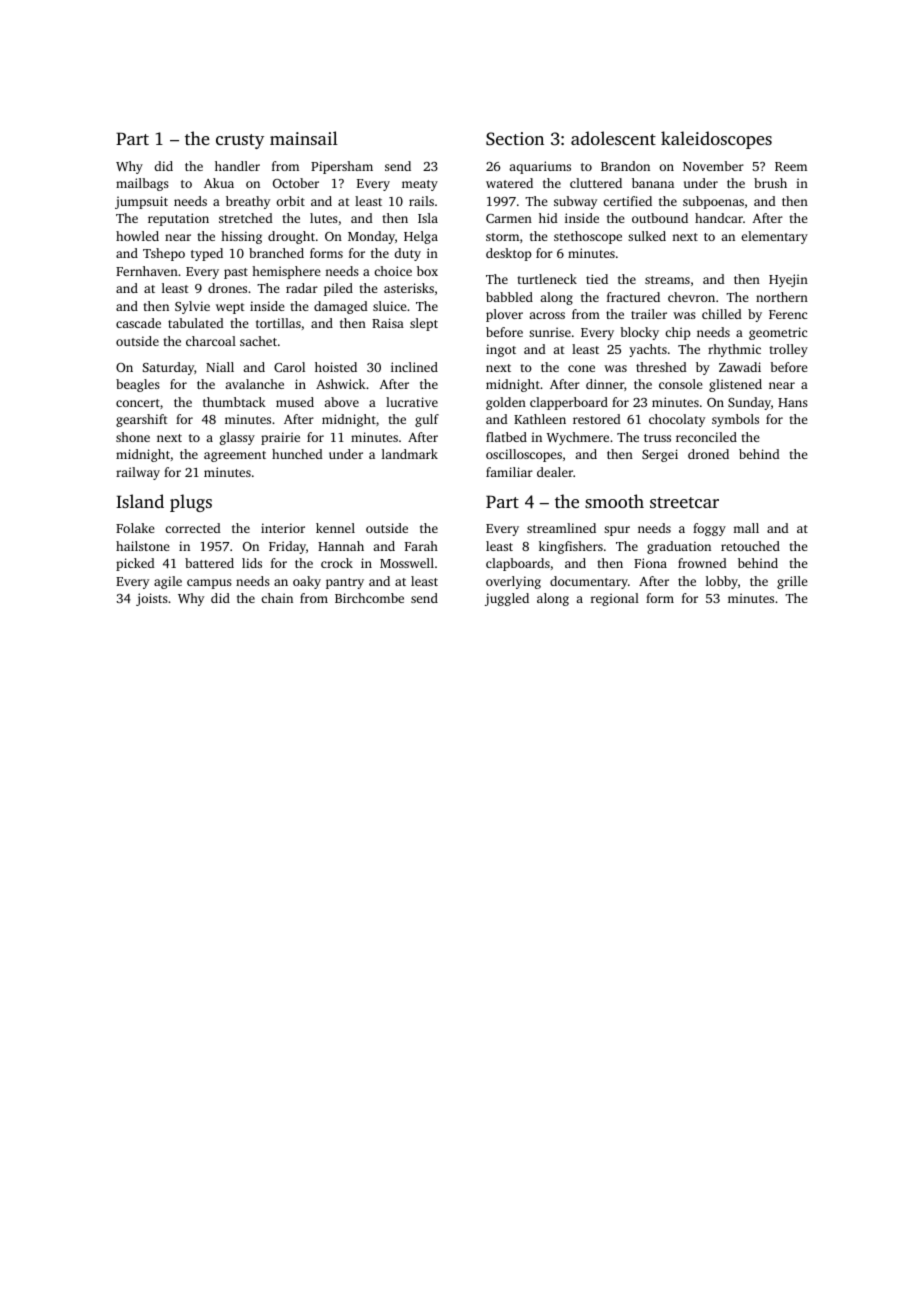 This document has height=1314, width=924. Describe the element at coordinates (716, 140) in the document. I see `kaleidoscopes` at that location.
